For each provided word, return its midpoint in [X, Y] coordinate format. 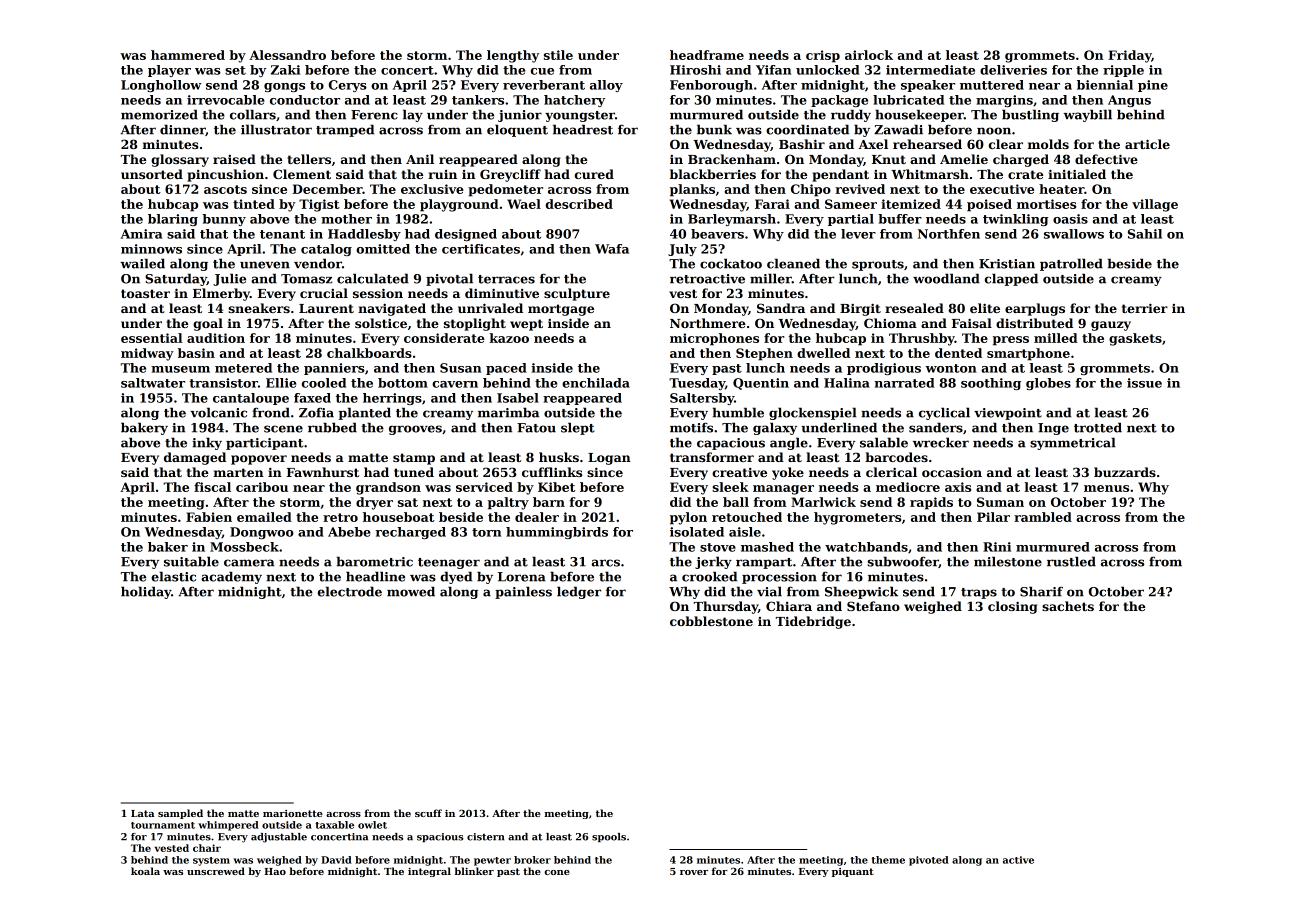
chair [207, 848]
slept [578, 428]
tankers [478, 100]
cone [557, 872]
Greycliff [510, 175]
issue [1144, 383]
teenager [449, 563]
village [1155, 205]
